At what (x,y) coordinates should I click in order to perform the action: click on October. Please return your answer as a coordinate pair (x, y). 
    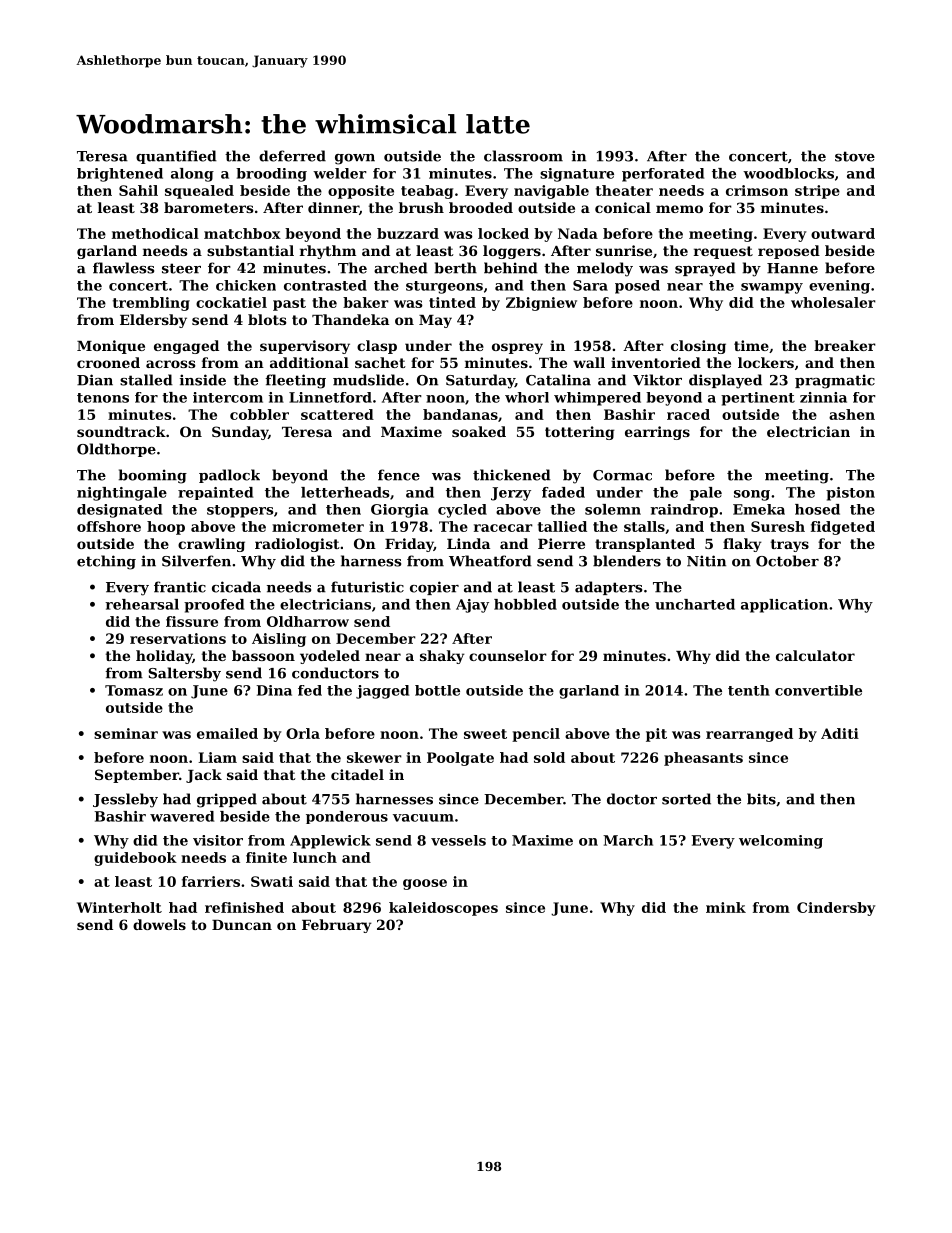
    Looking at the image, I should click on (787, 561).
